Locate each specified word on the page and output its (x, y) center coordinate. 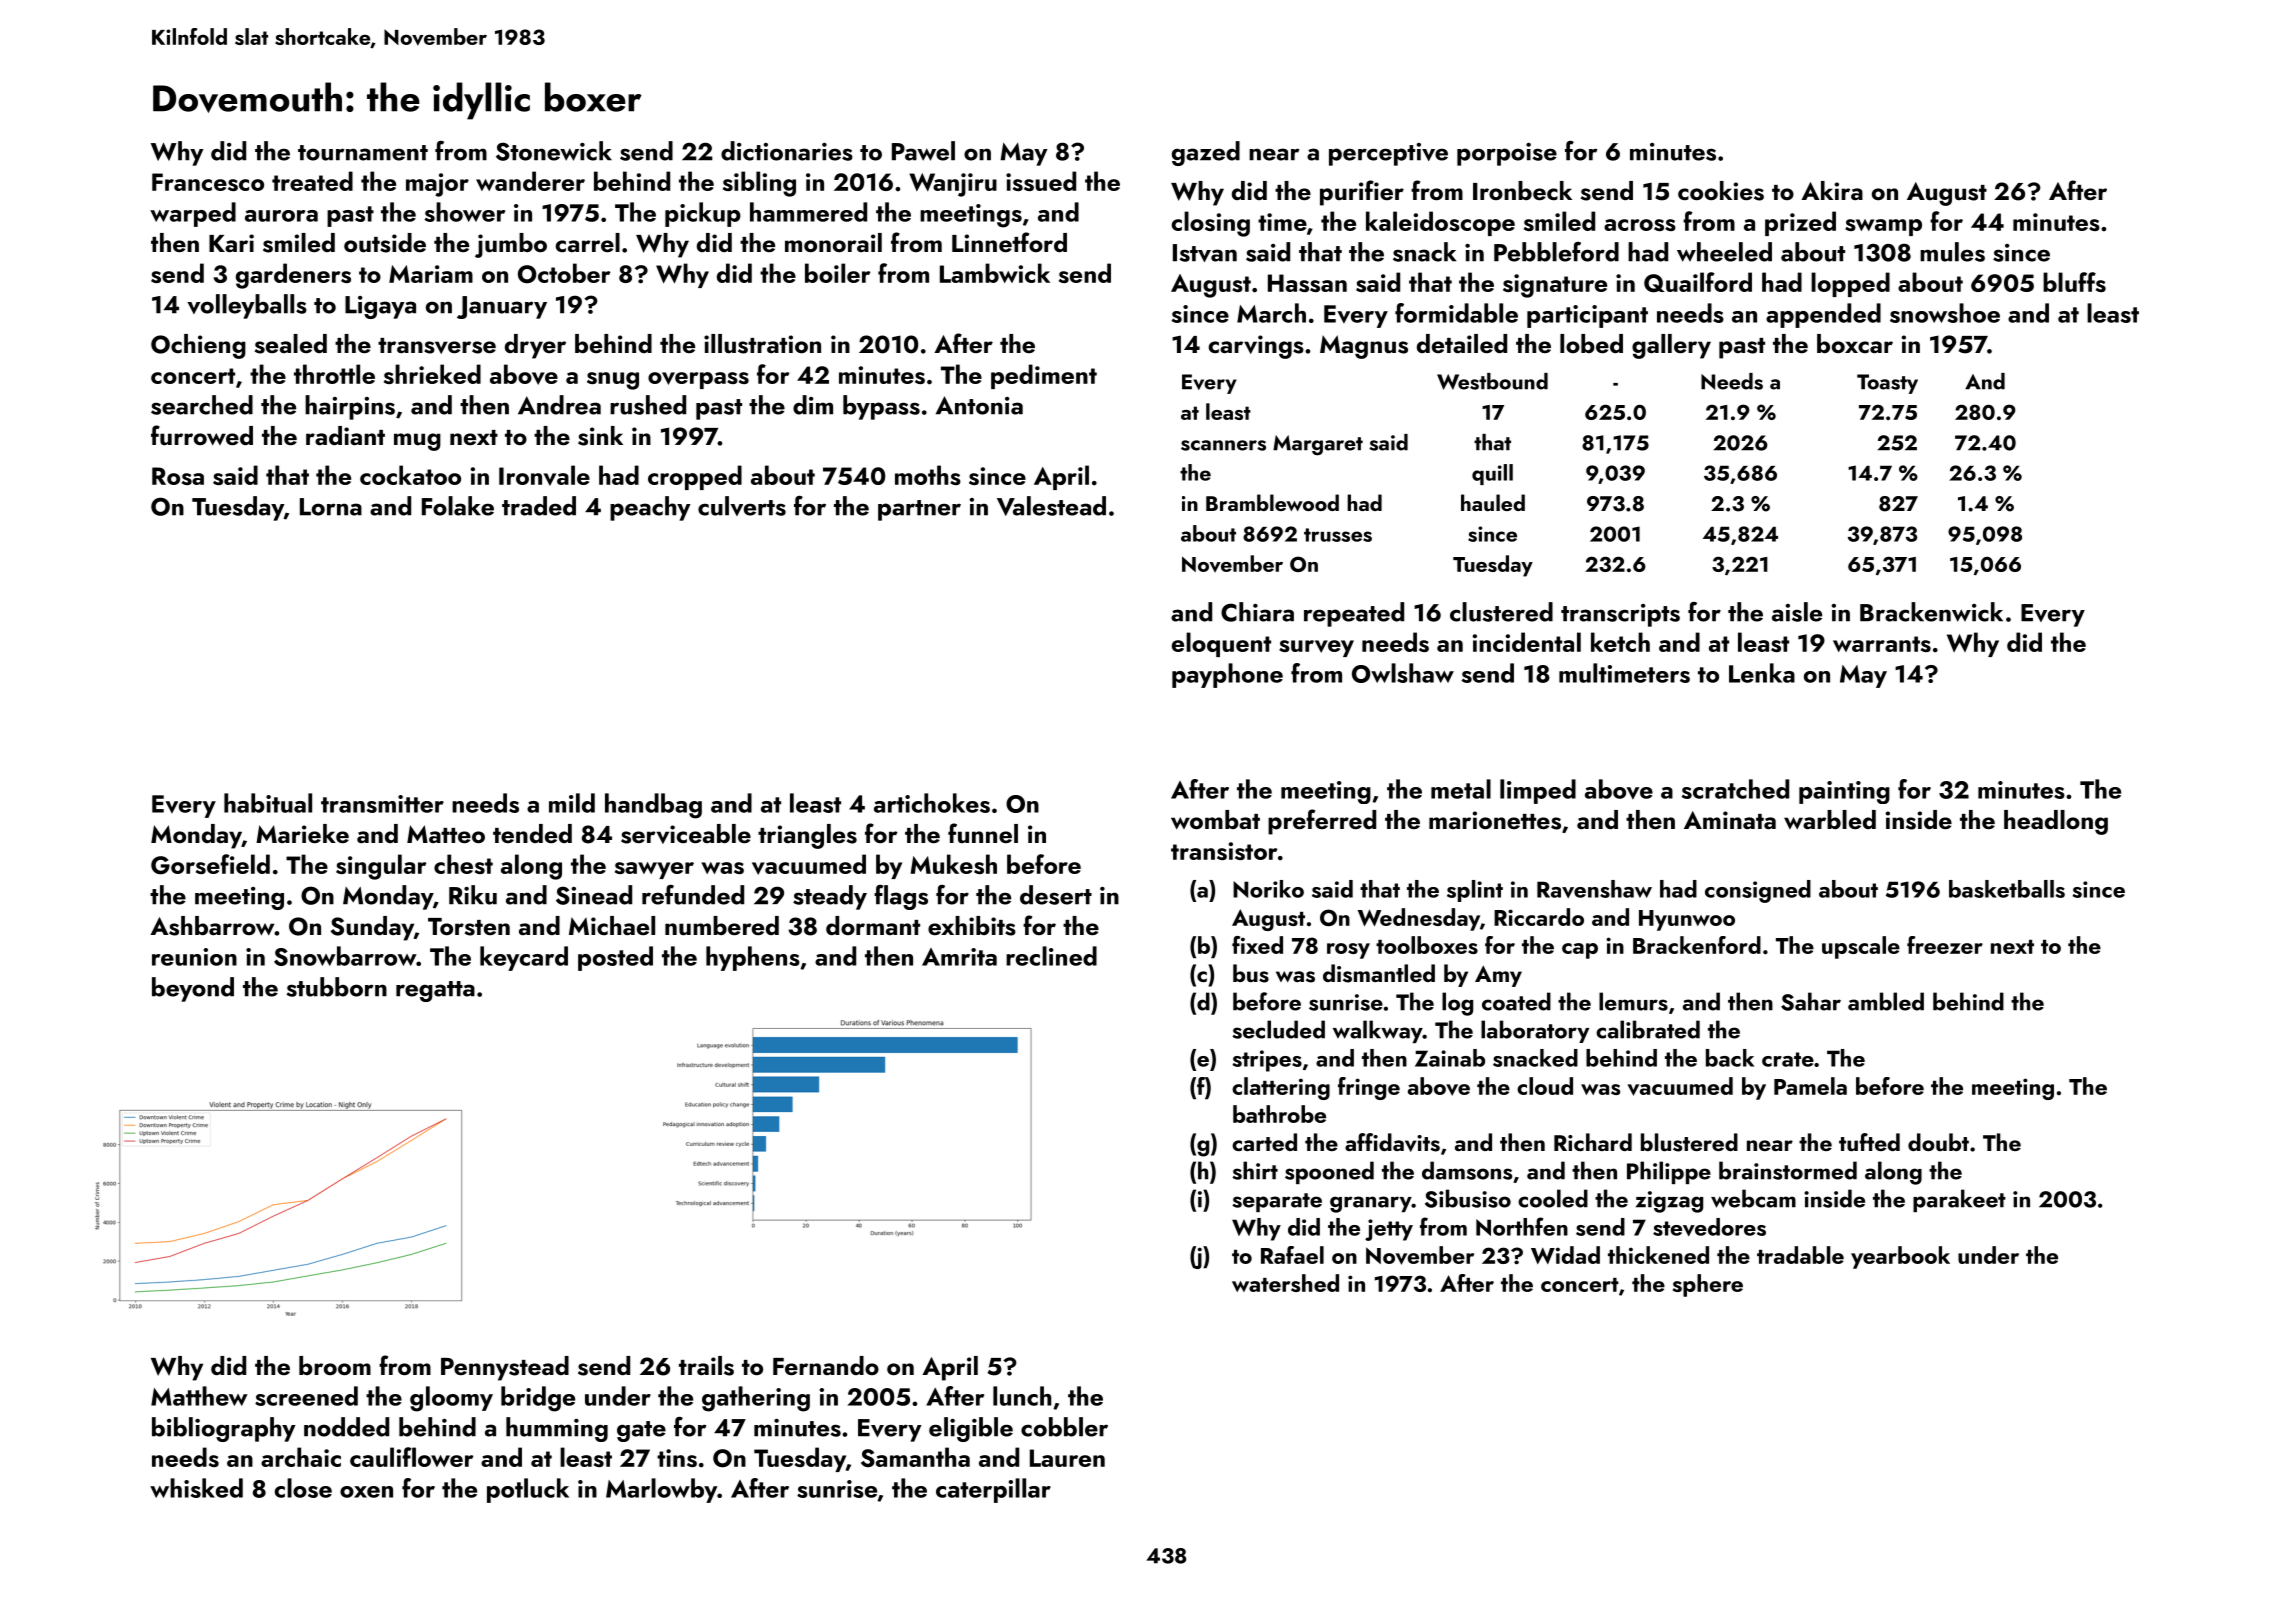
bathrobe (1279, 1114)
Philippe (1669, 1172)
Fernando (826, 1365)
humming (557, 1429)
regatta (435, 991)
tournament (363, 153)
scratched (1735, 789)
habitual (268, 803)
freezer (1945, 945)
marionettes (1495, 820)
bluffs (2074, 282)
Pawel (923, 151)
